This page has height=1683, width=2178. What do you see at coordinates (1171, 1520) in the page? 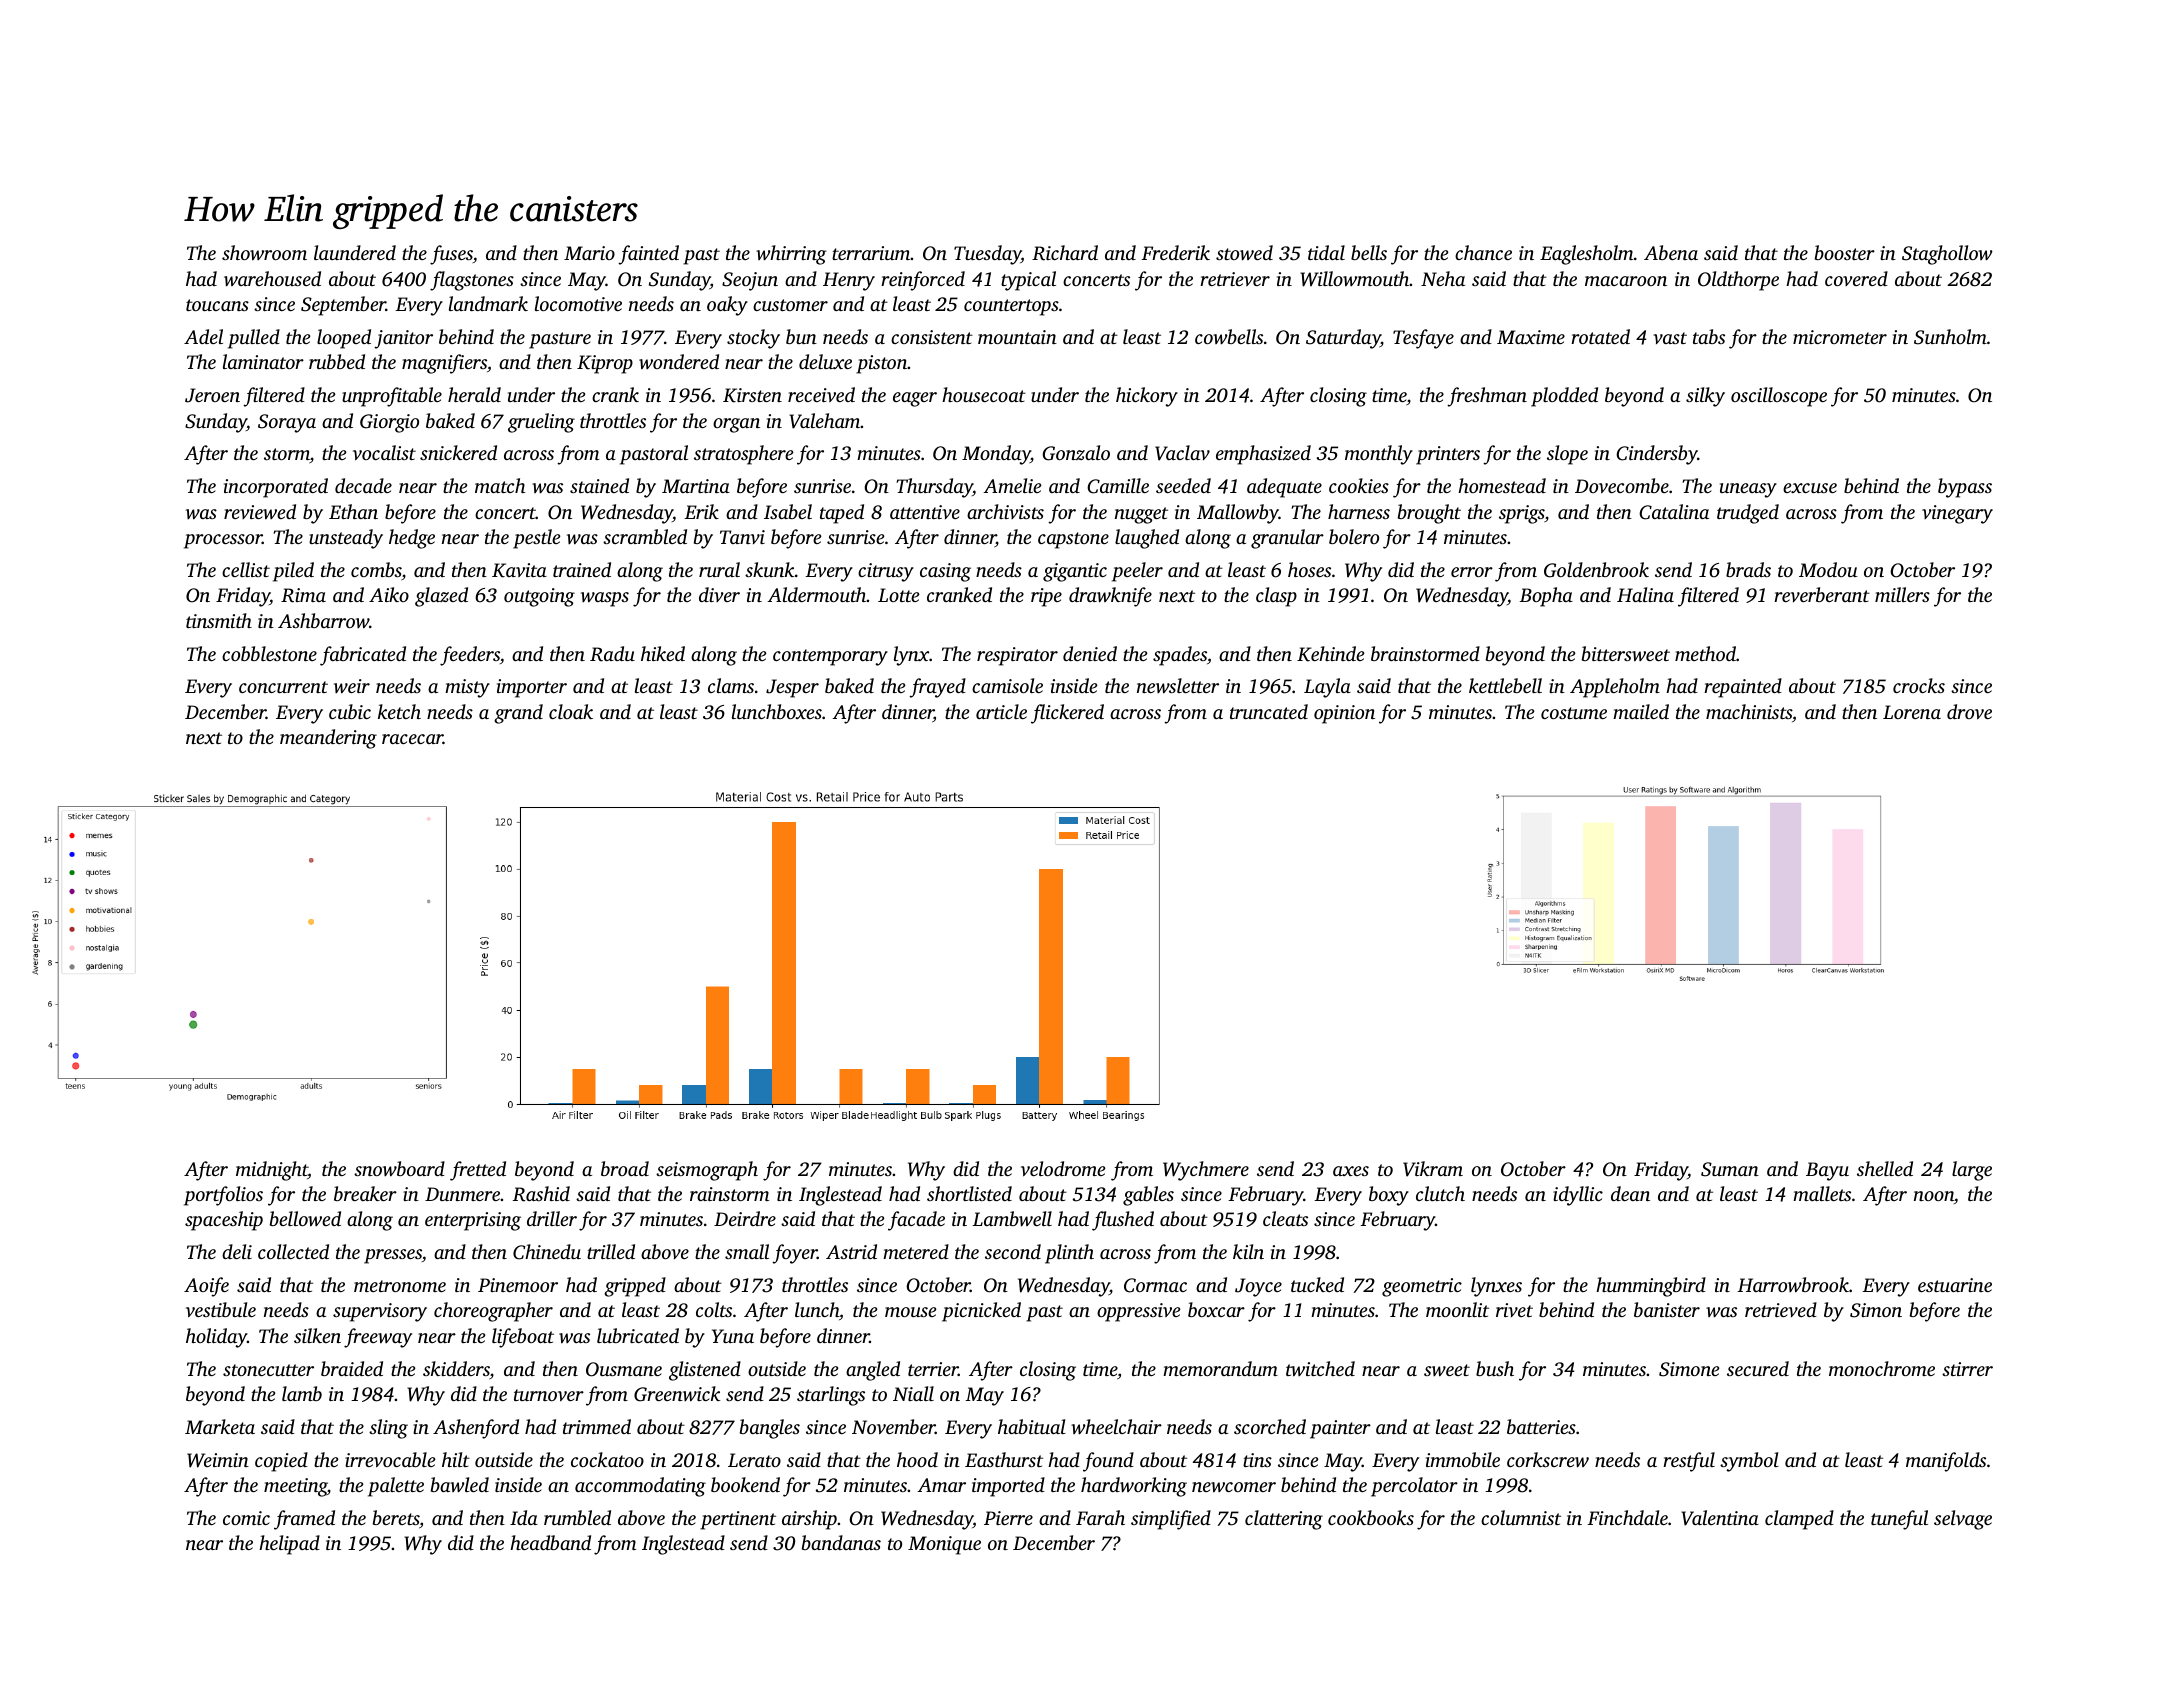
I see `simplified` at bounding box center [1171, 1520].
